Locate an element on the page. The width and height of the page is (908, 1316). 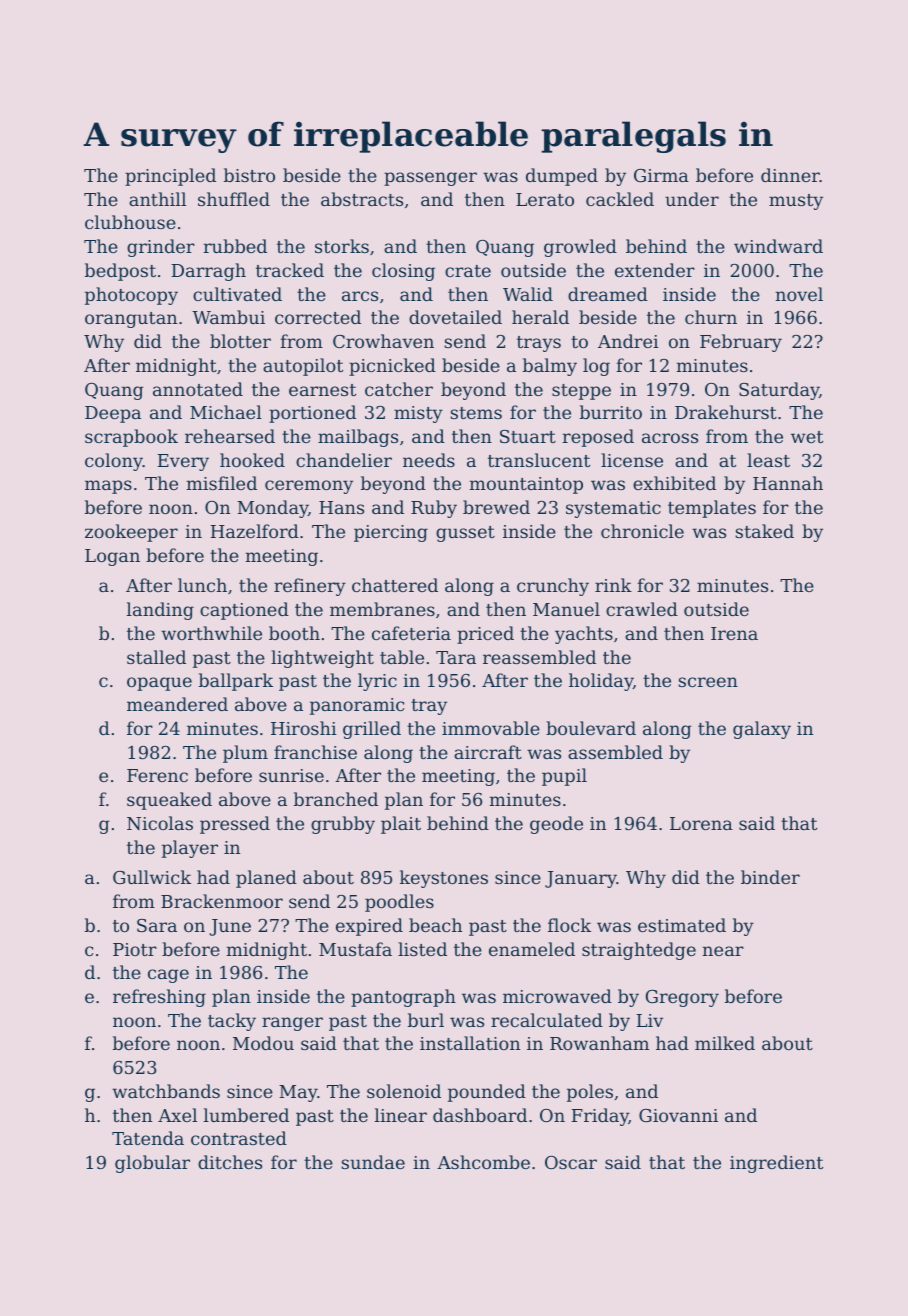
rubbed is located at coordinates (235, 246).
